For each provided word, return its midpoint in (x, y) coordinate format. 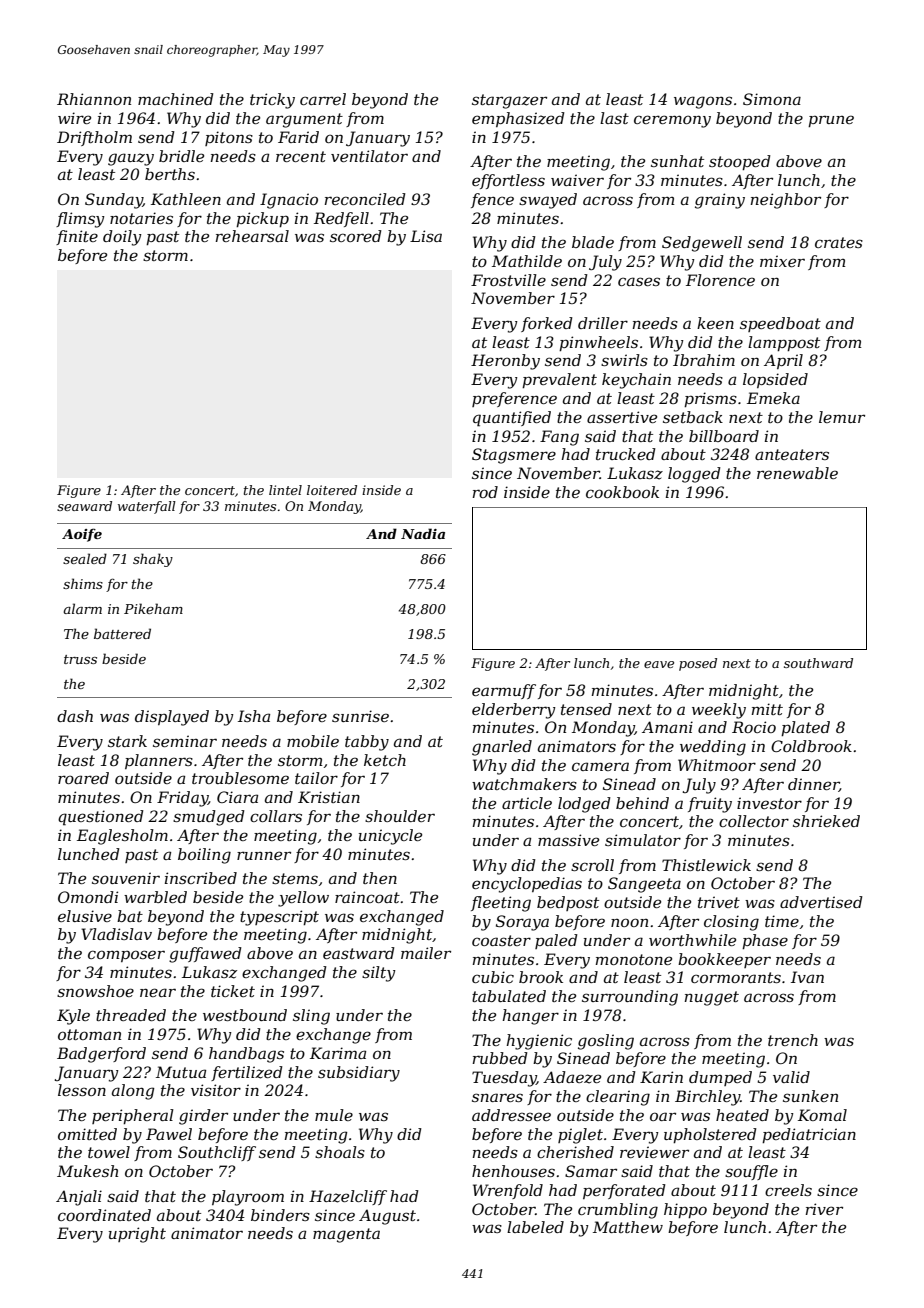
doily (122, 238)
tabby (367, 743)
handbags (246, 1055)
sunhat (677, 161)
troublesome (240, 778)
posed (698, 664)
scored (356, 236)
